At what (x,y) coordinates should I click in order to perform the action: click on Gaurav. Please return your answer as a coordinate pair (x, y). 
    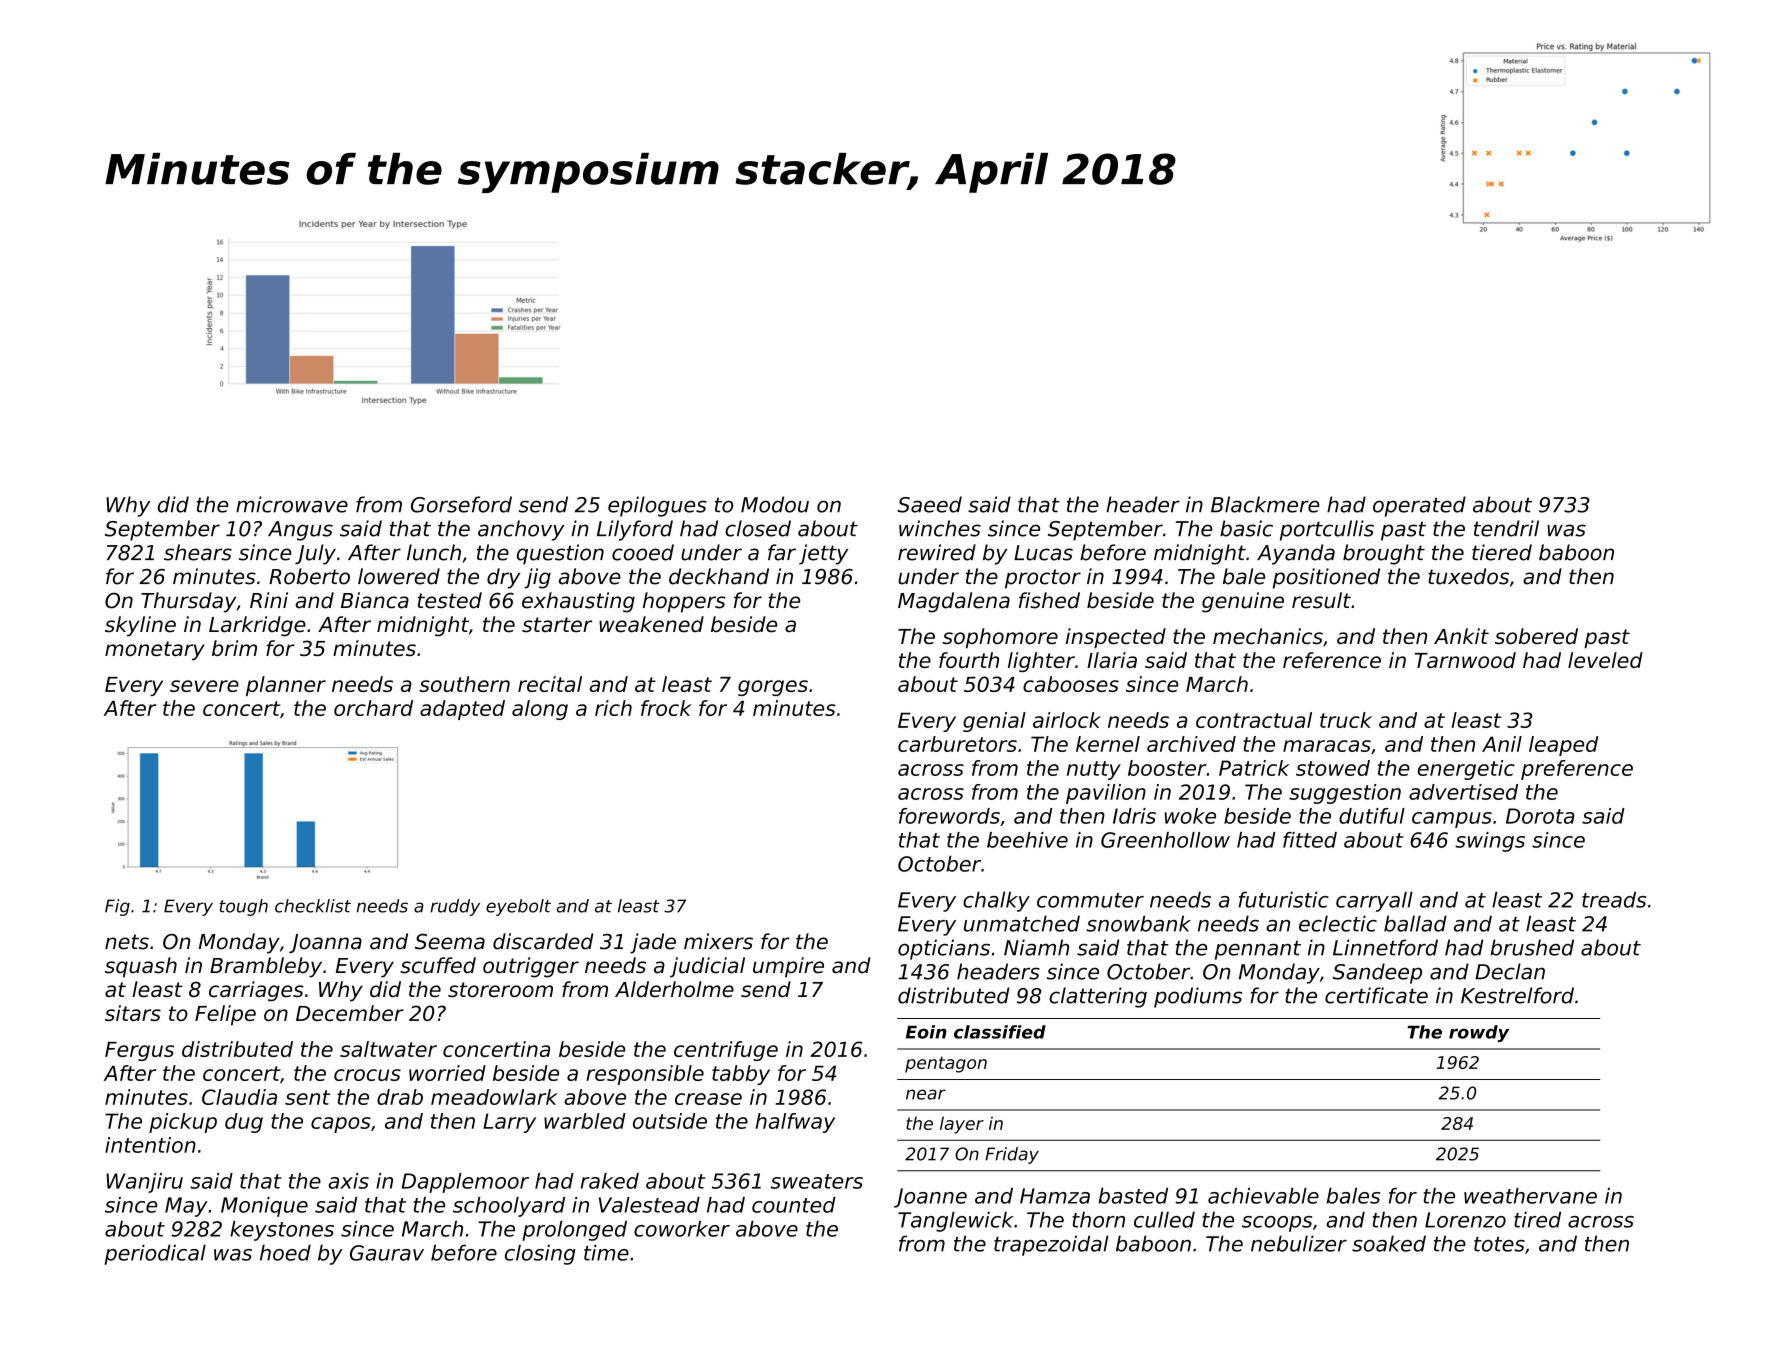
    Looking at the image, I should click on (387, 1253).
